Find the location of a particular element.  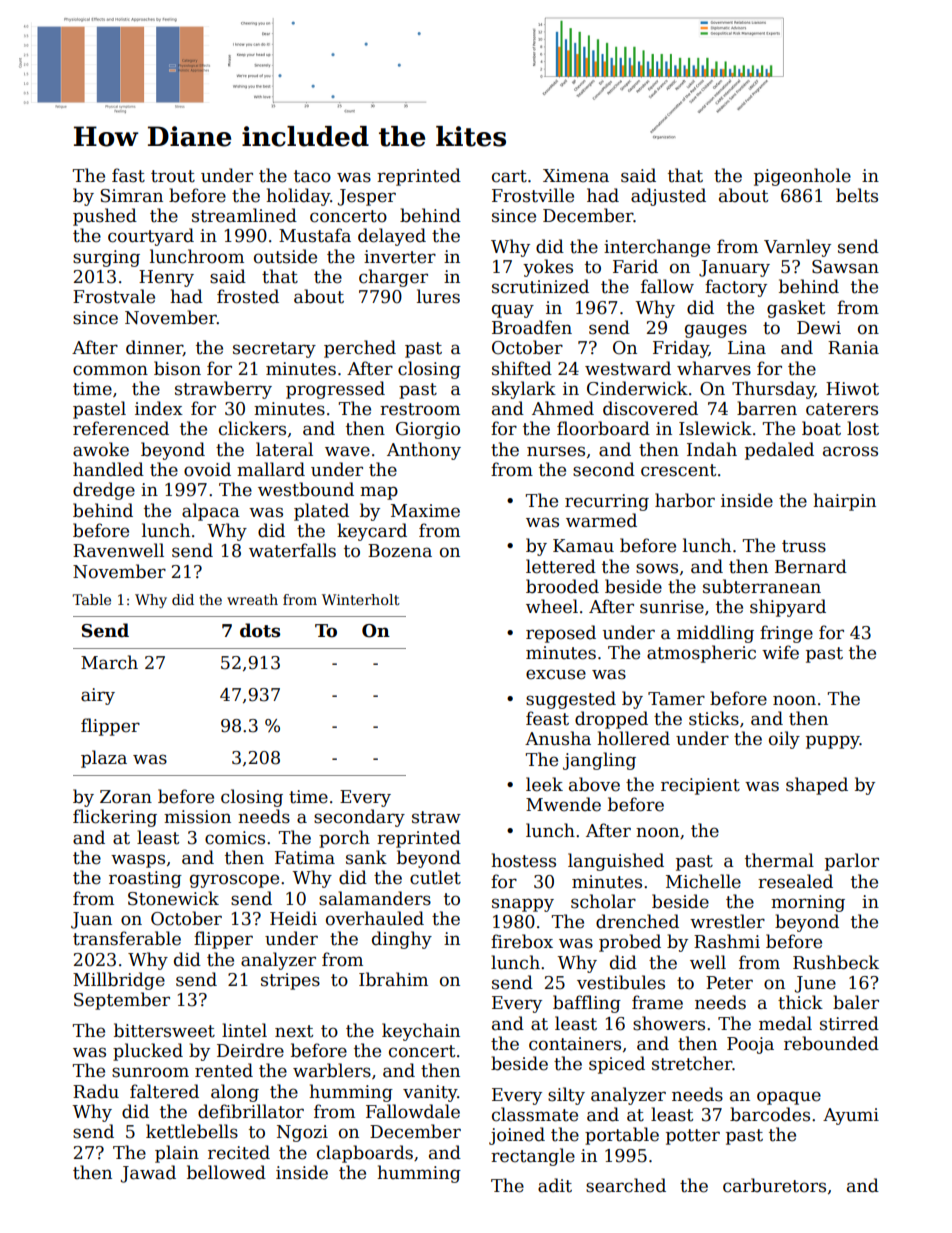

Frostville is located at coordinates (533, 195).
